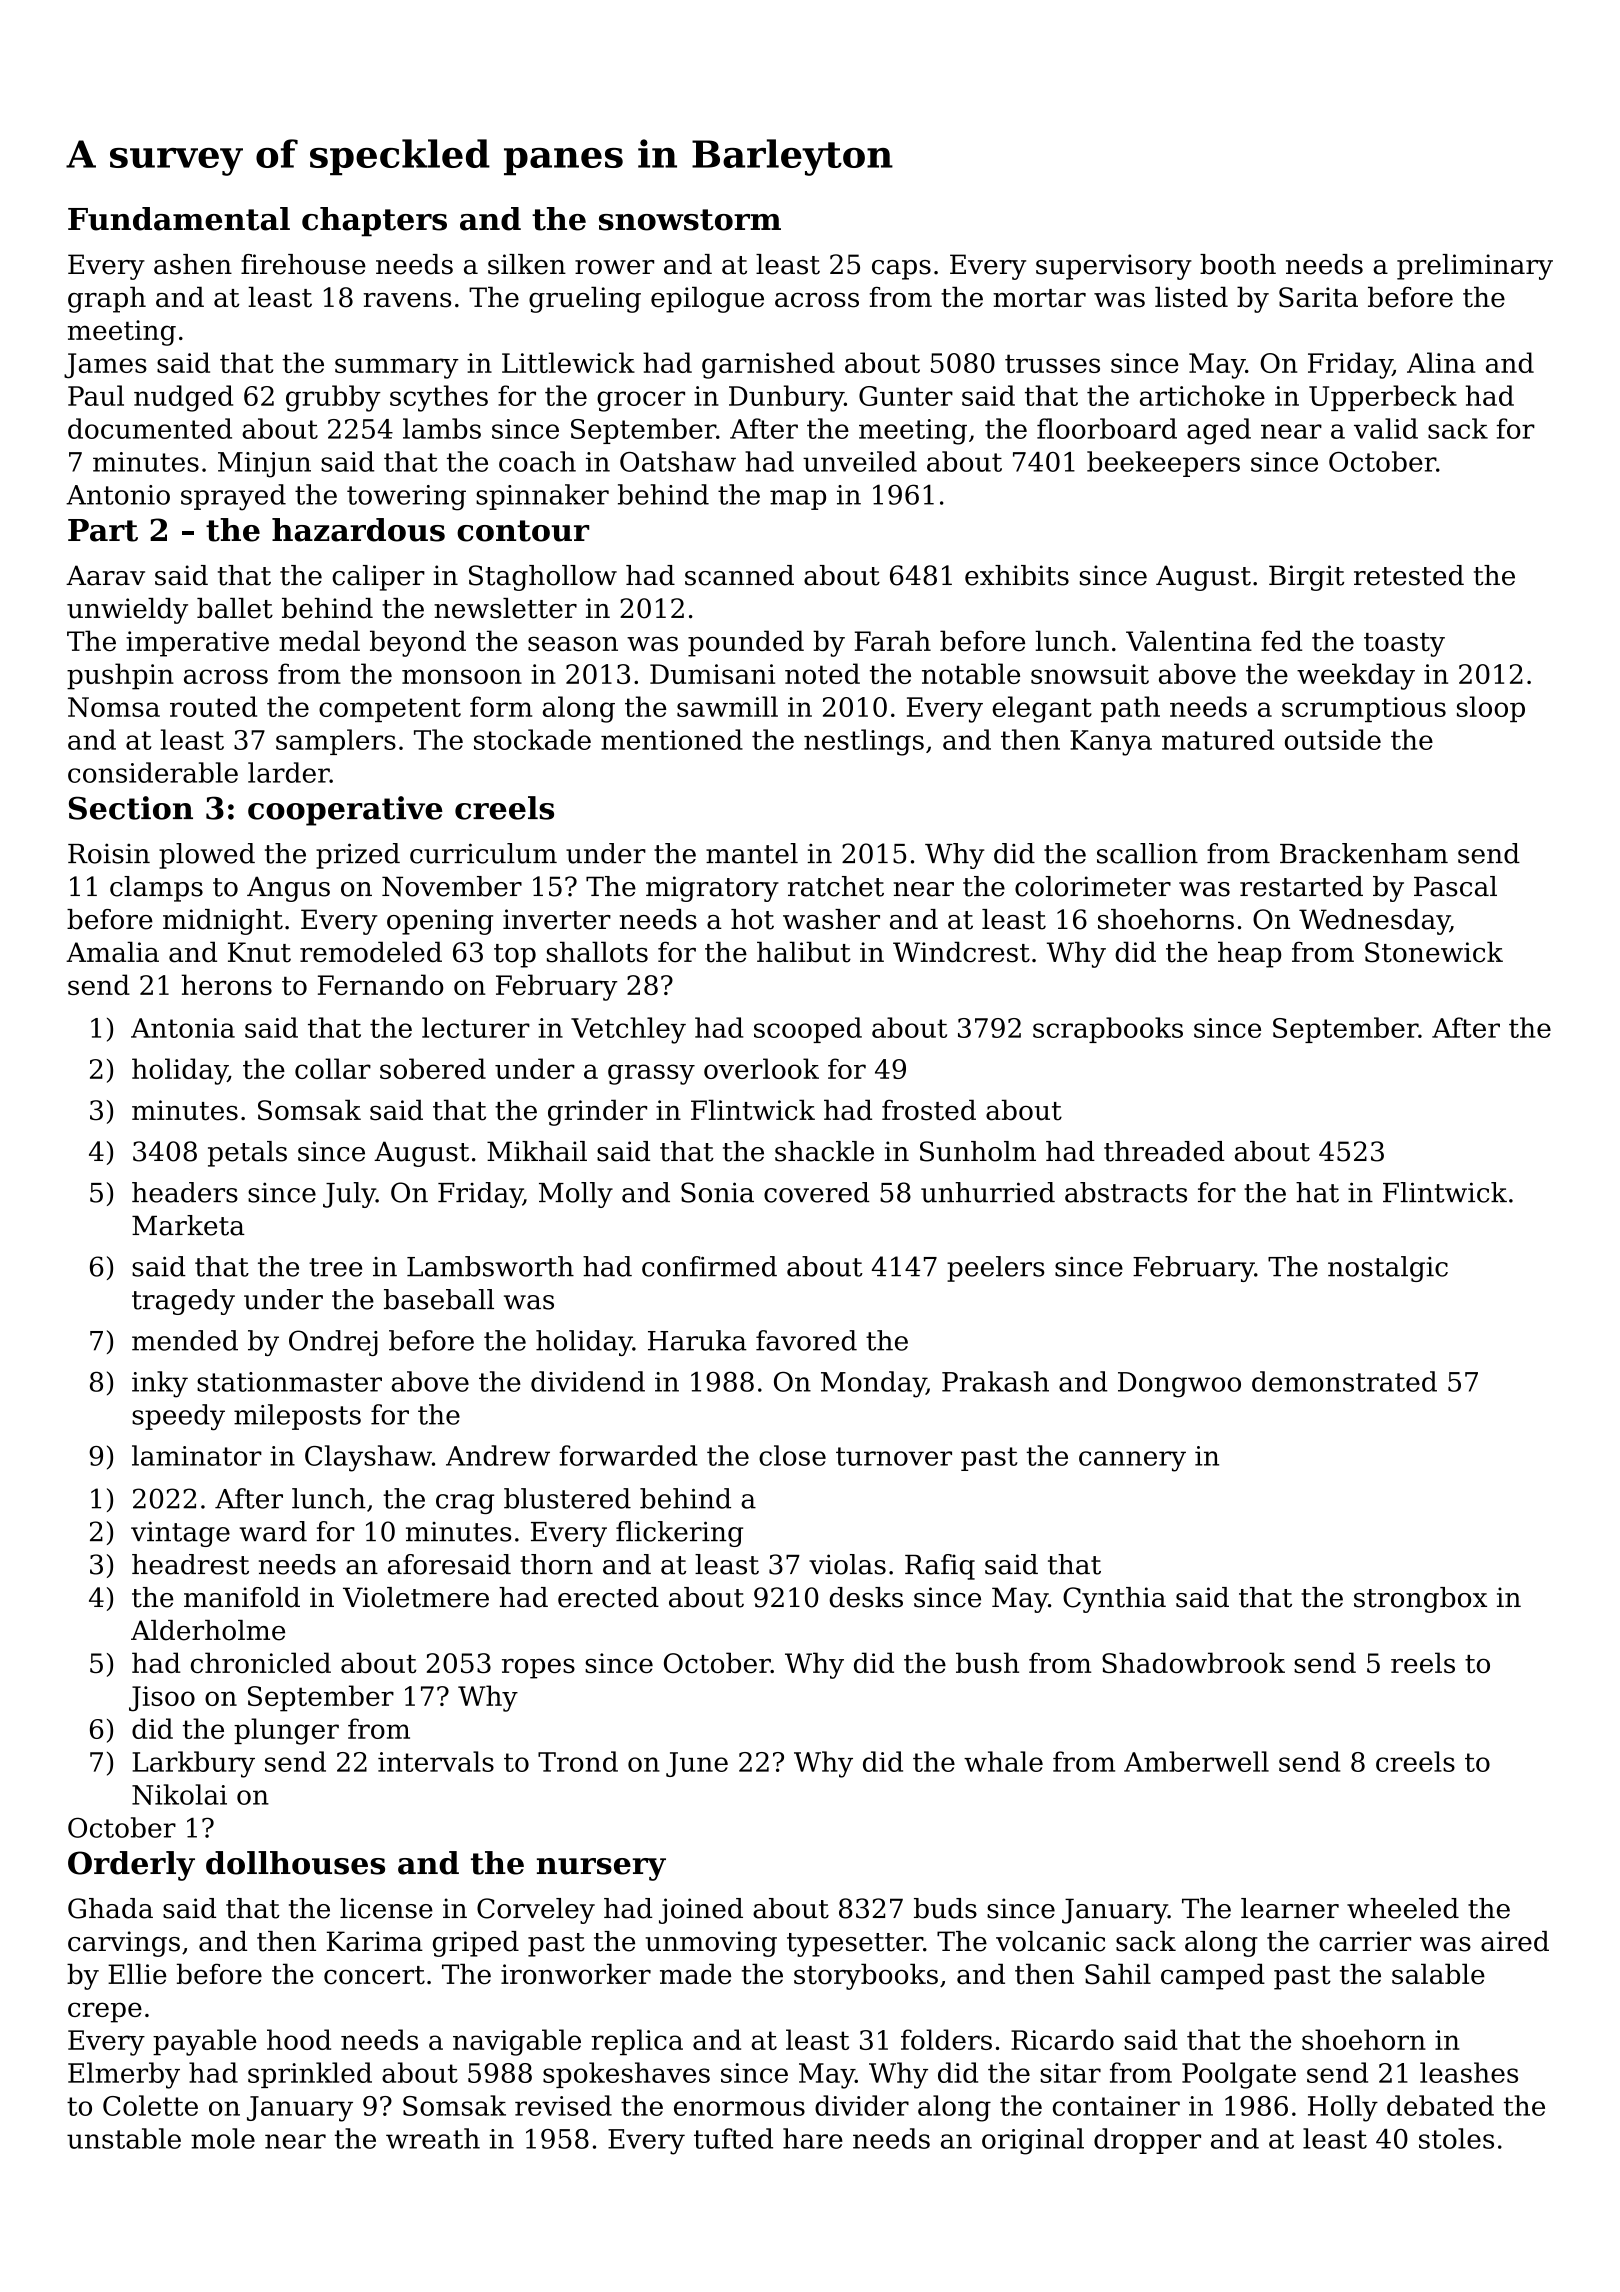 This page has width=1620, height=2292. I want to click on inky, so click(160, 1384).
